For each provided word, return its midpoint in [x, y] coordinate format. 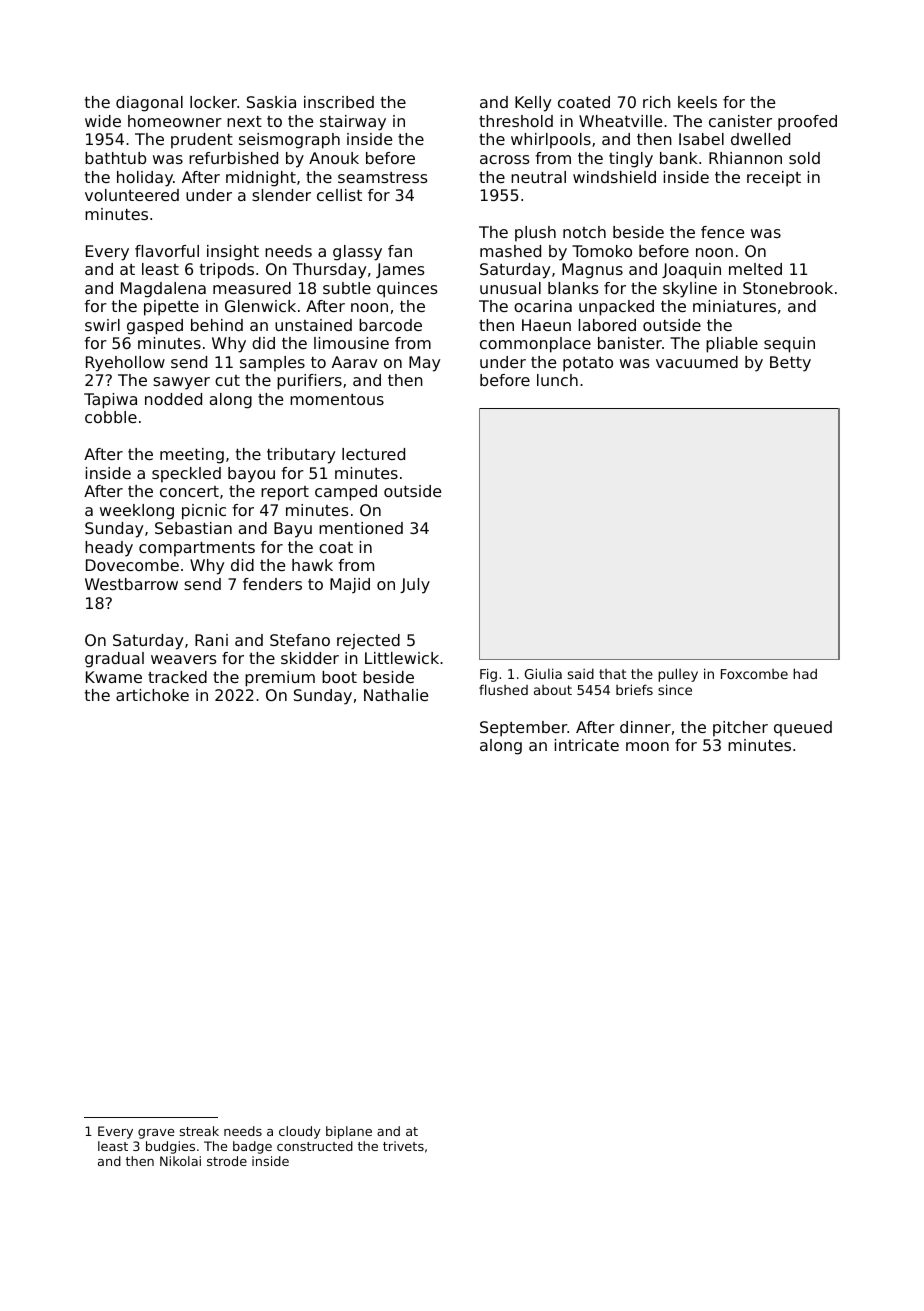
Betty [790, 364]
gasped [155, 327]
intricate [587, 745]
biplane [349, 1132]
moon [647, 746]
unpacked [616, 308]
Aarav [355, 362]
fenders [272, 584]
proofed [807, 123]
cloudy [300, 1132]
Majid [350, 586]
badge [252, 1147]
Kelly [533, 104]
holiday [145, 179]
